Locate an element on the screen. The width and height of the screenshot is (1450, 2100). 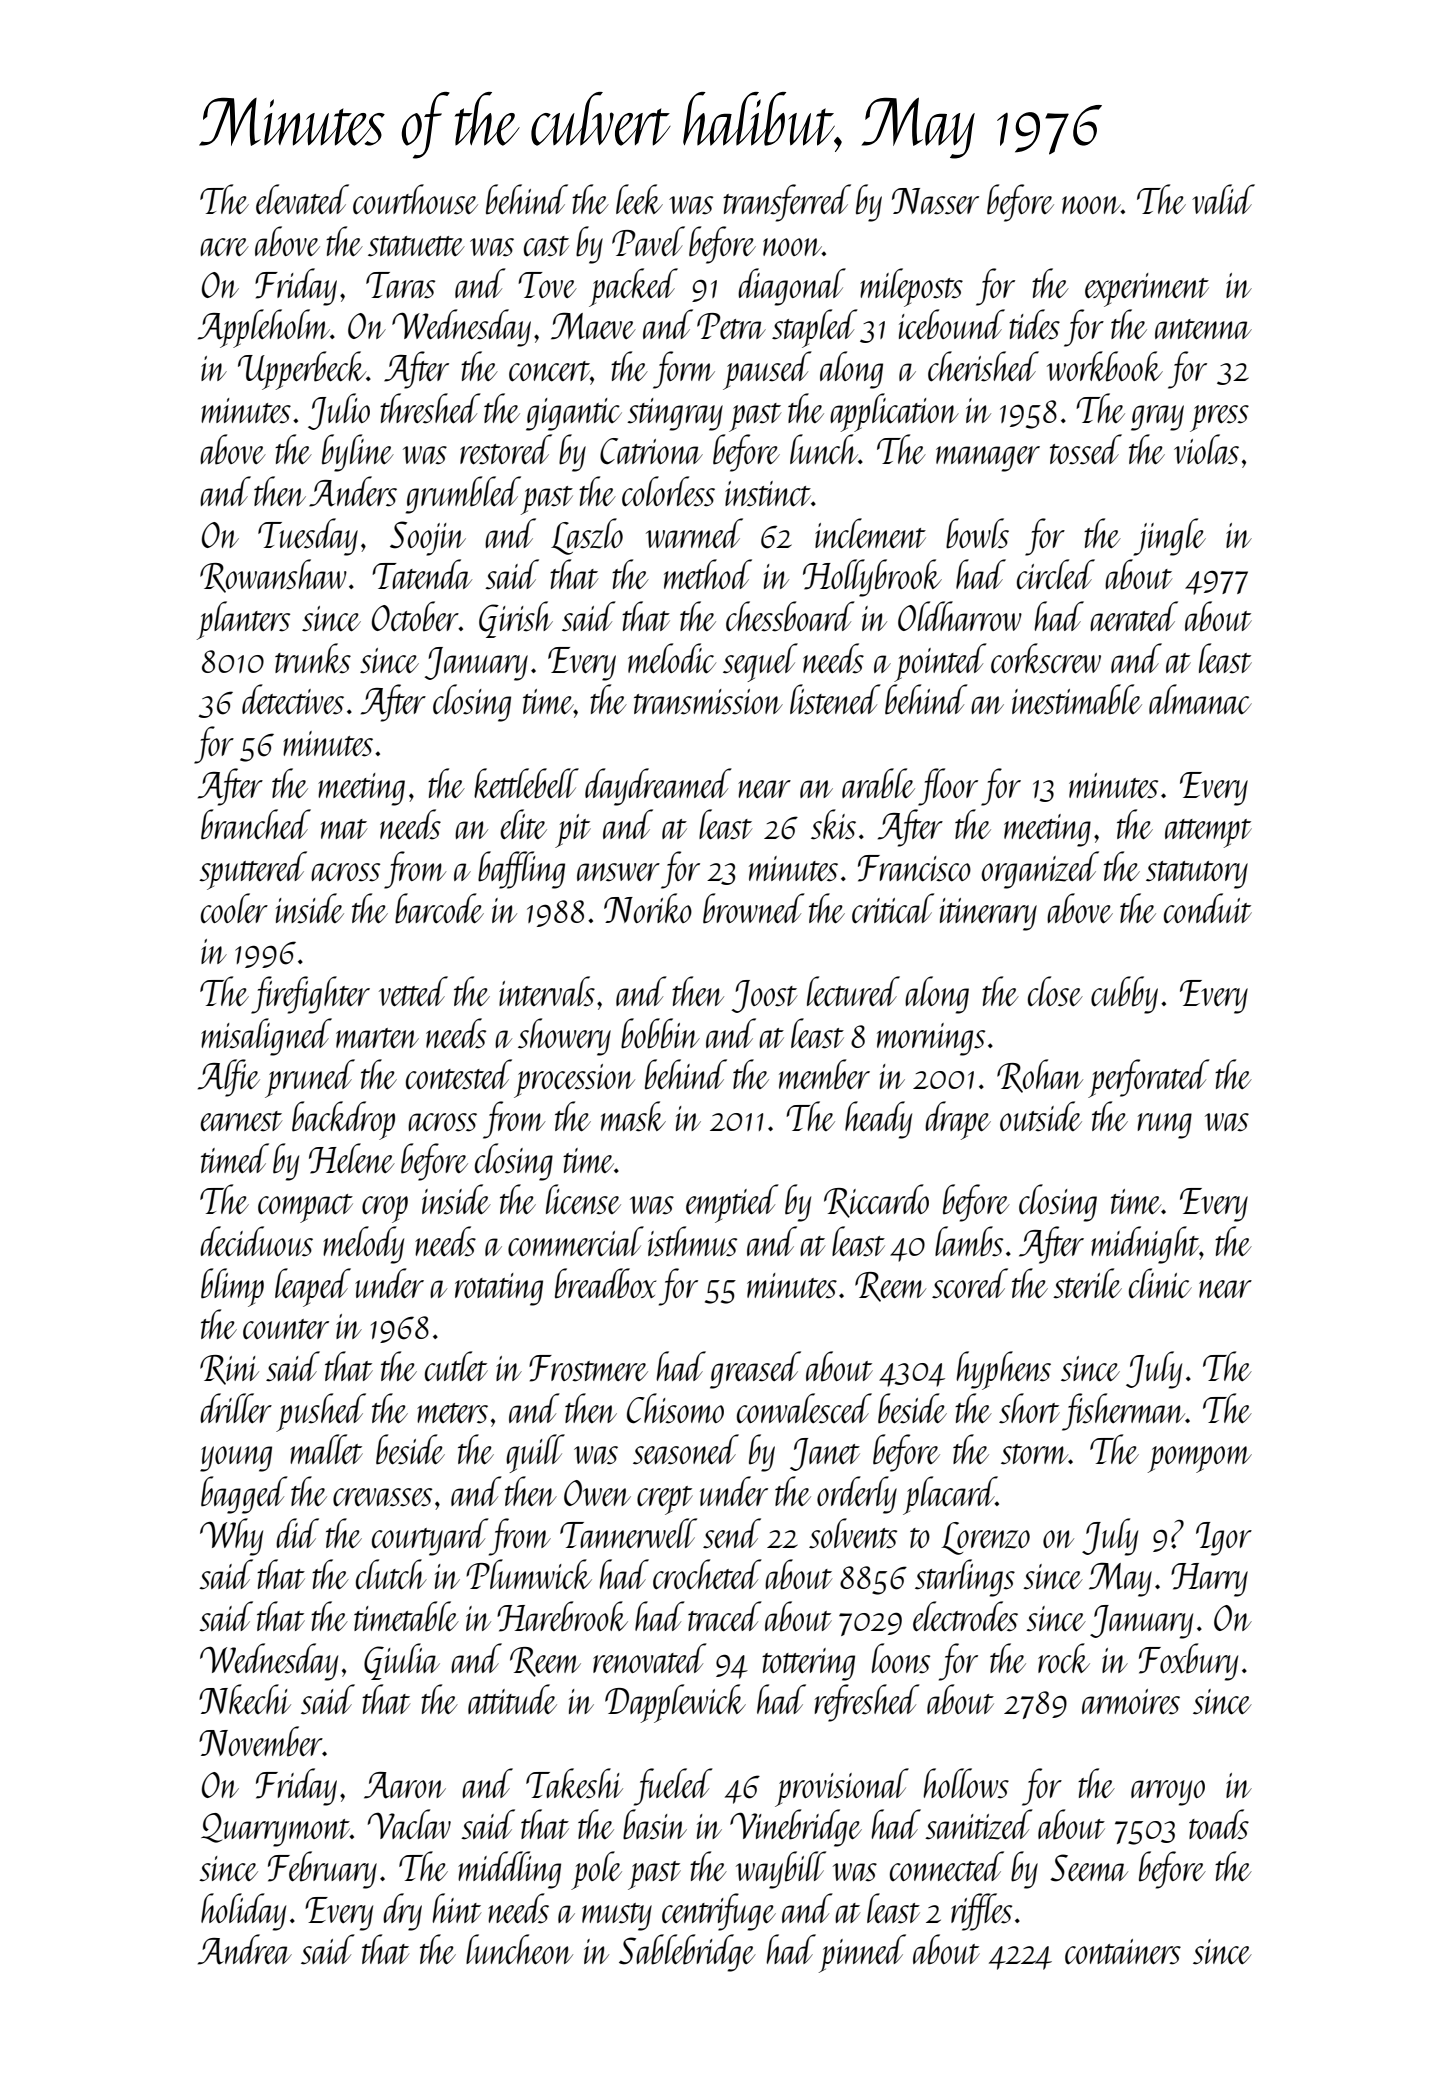
answer is located at coordinates (618, 872).
